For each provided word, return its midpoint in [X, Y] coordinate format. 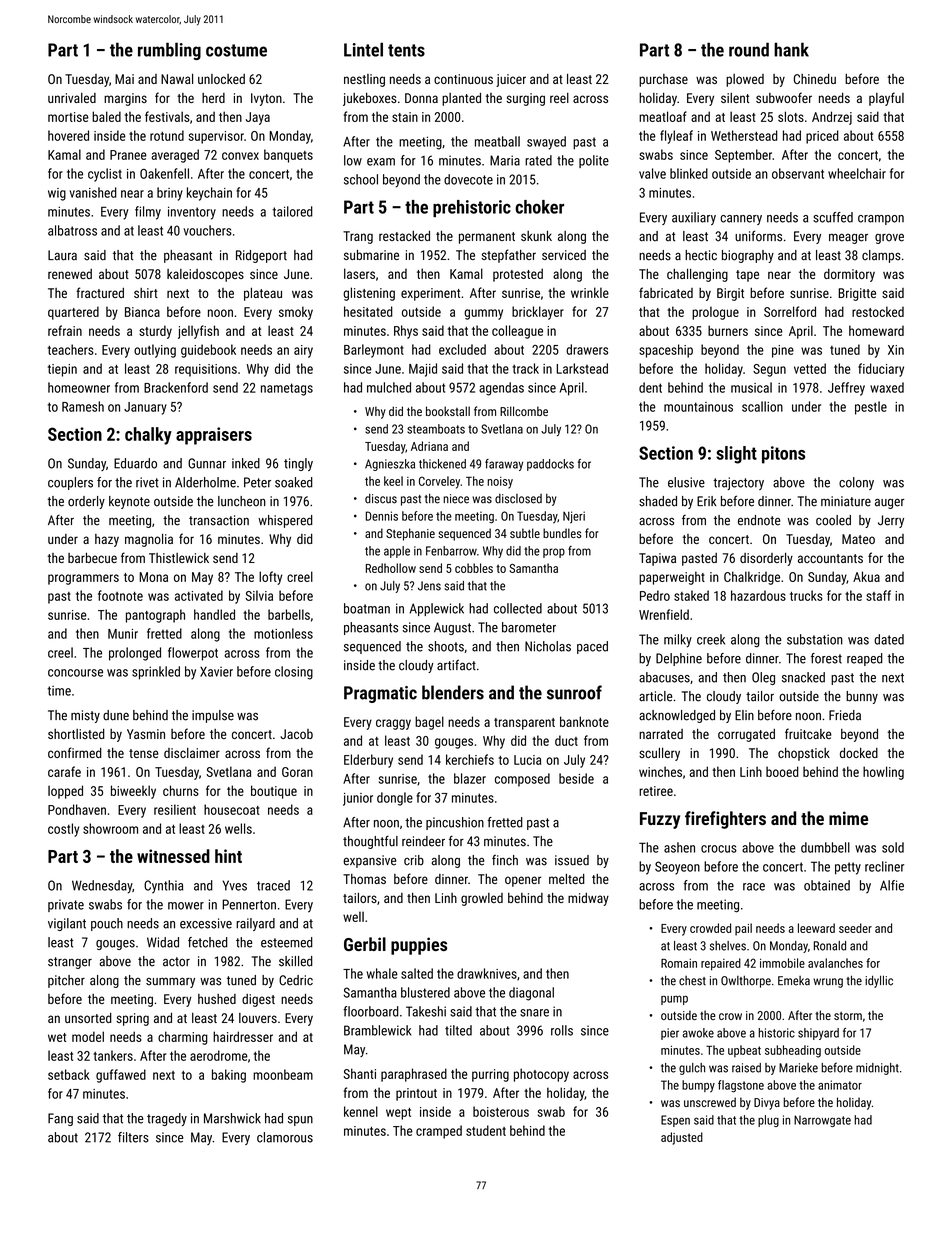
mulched [389, 387]
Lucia [527, 760]
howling [883, 773]
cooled [833, 520]
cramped [439, 1132]
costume [236, 50]
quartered [73, 313]
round [749, 49]
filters [133, 1137]
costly [63, 830]
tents [406, 50]
